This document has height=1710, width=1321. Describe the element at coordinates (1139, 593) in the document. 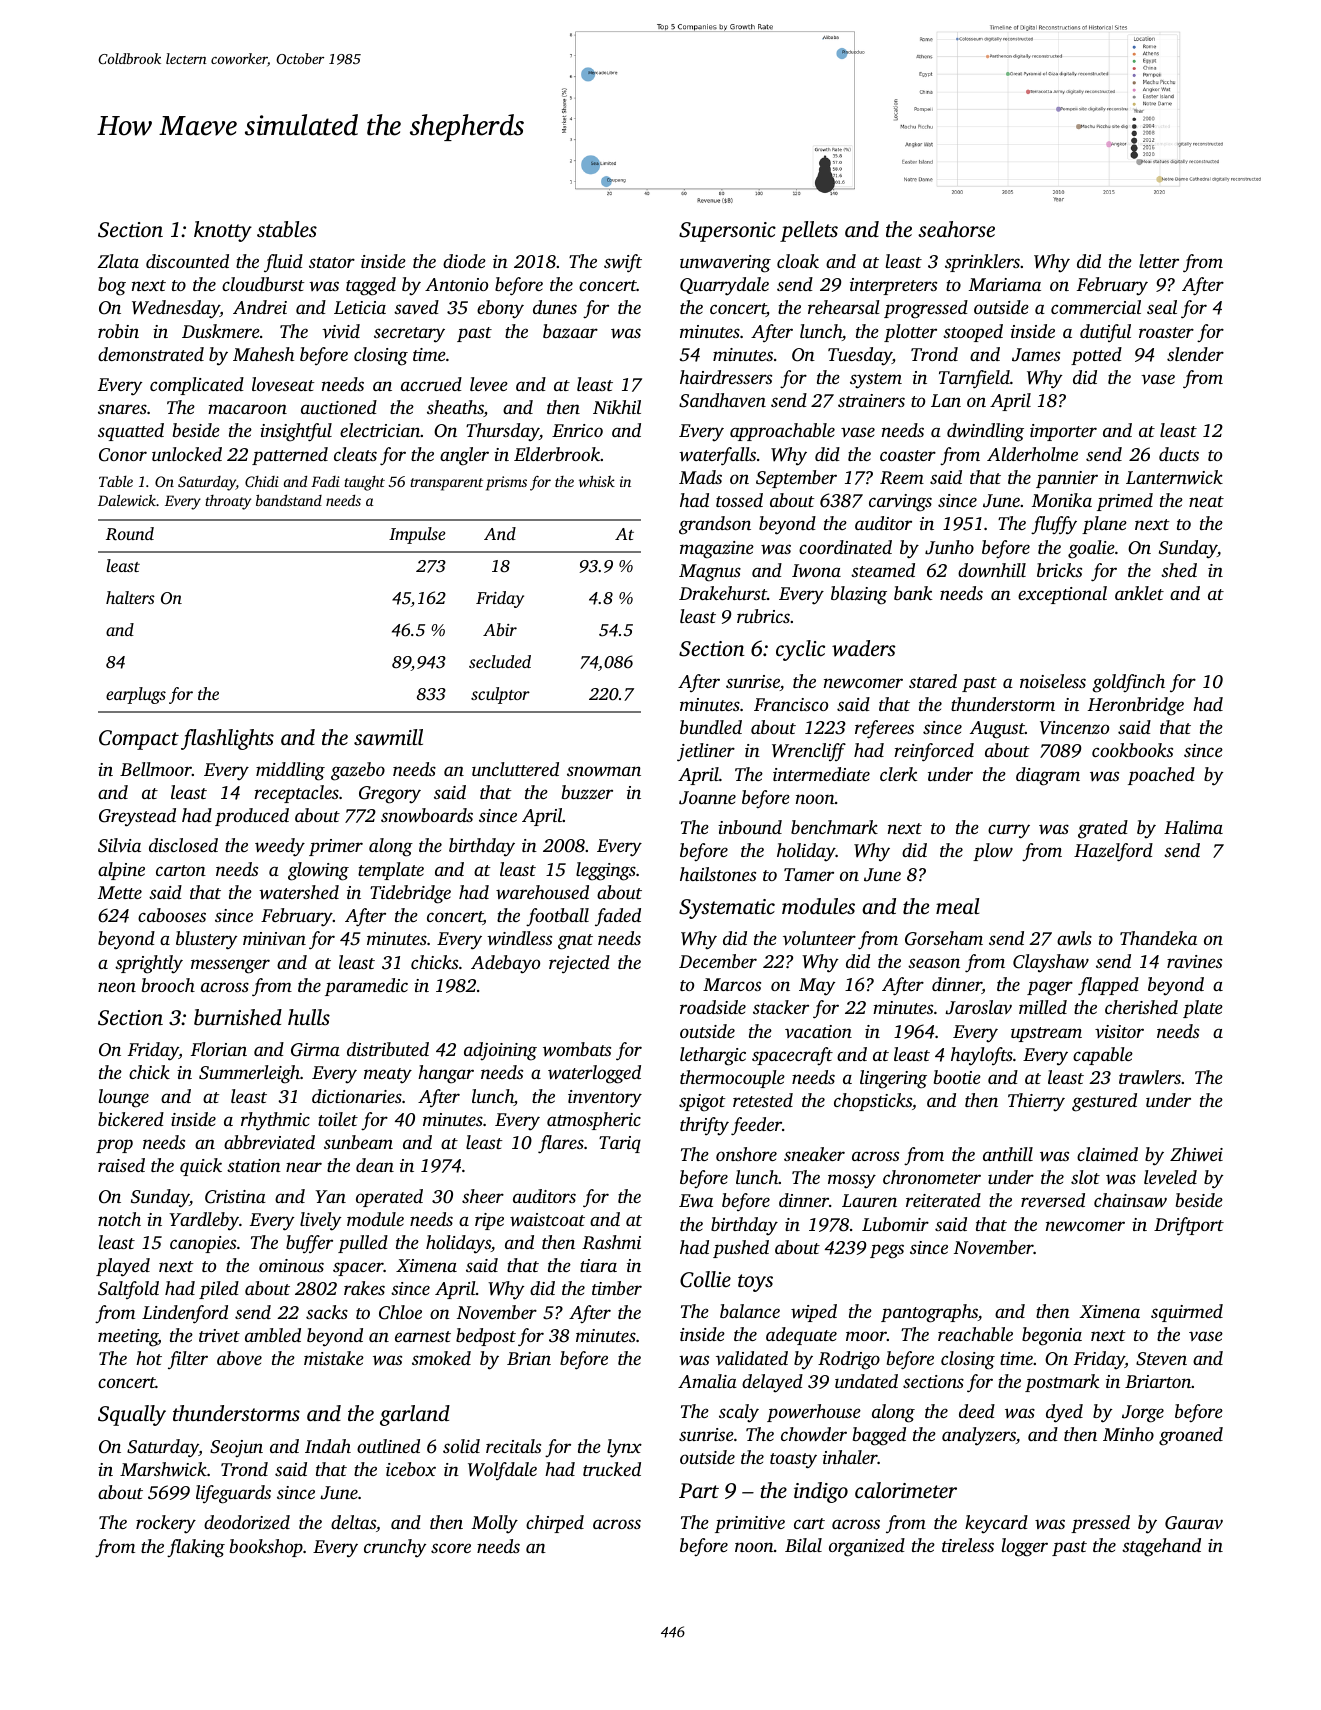

I see `anklet` at that location.
